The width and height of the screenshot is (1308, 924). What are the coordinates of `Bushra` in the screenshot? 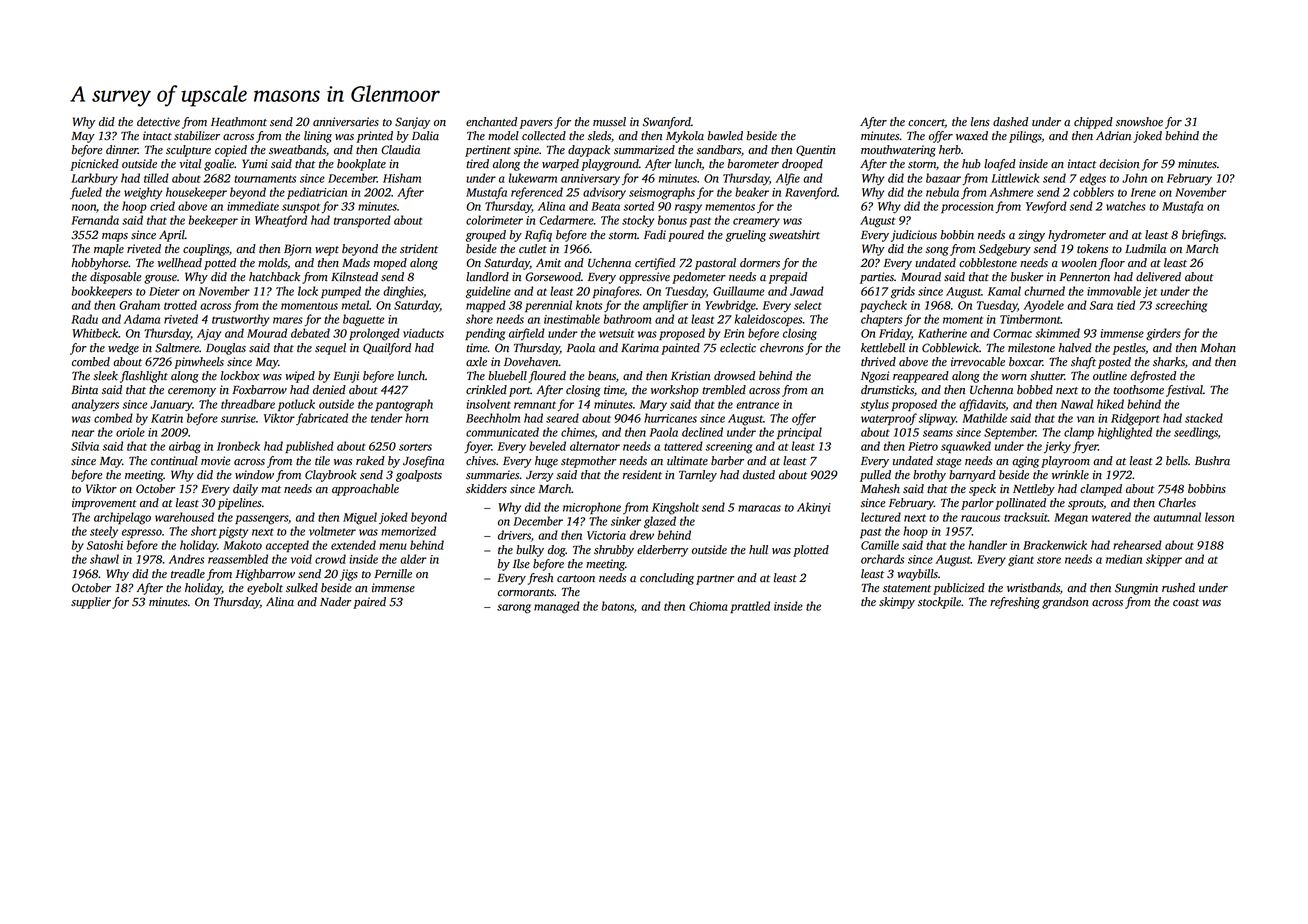 It's located at (1212, 461).
